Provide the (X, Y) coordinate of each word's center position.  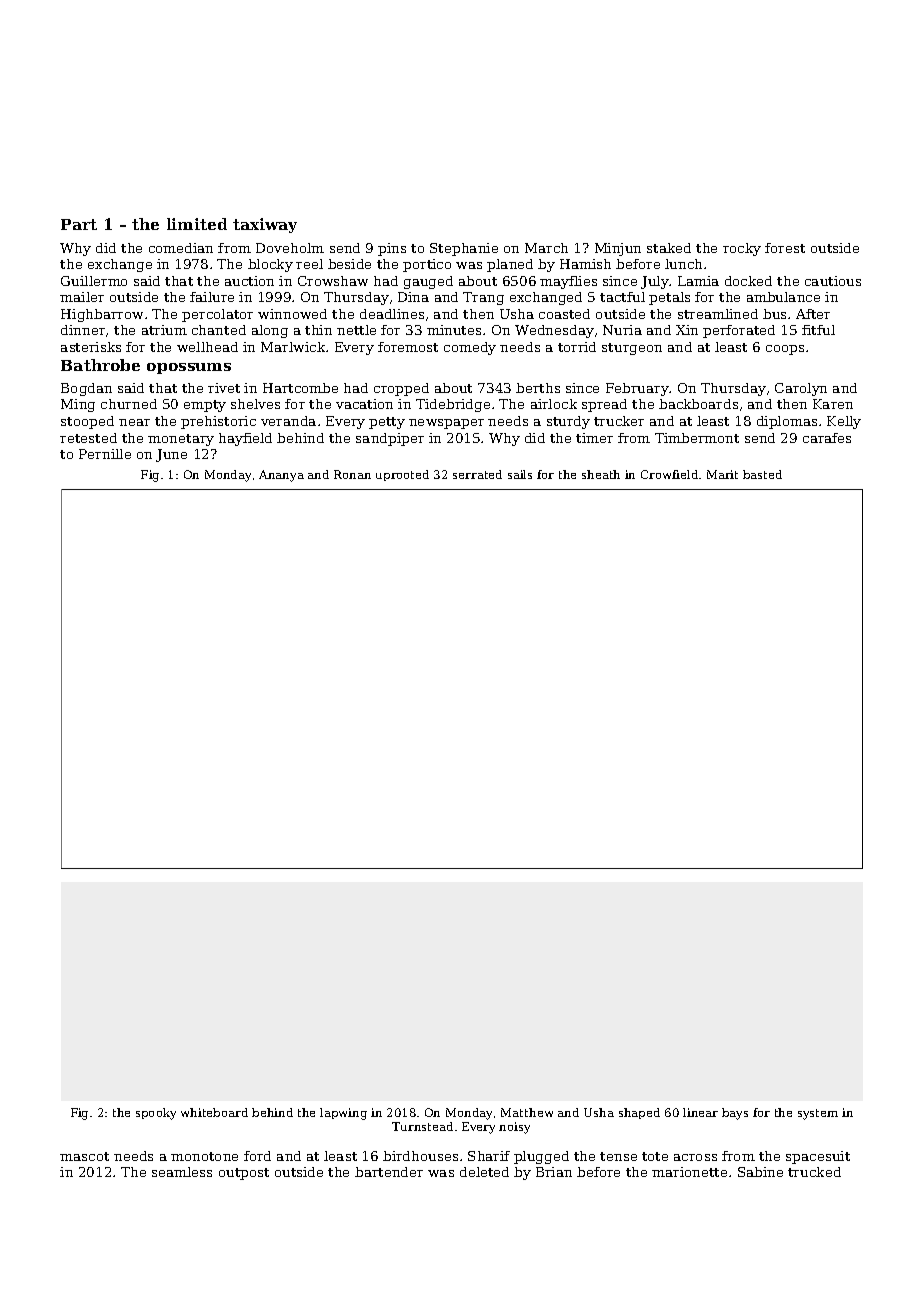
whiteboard (214, 1112)
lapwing (343, 1114)
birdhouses (420, 1156)
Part (79, 224)
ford (257, 1156)
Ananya (281, 476)
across (695, 1157)
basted (762, 474)
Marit (722, 474)
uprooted (402, 475)
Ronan (352, 474)
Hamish (585, 264)
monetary (181, 440)
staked (669, 248)
